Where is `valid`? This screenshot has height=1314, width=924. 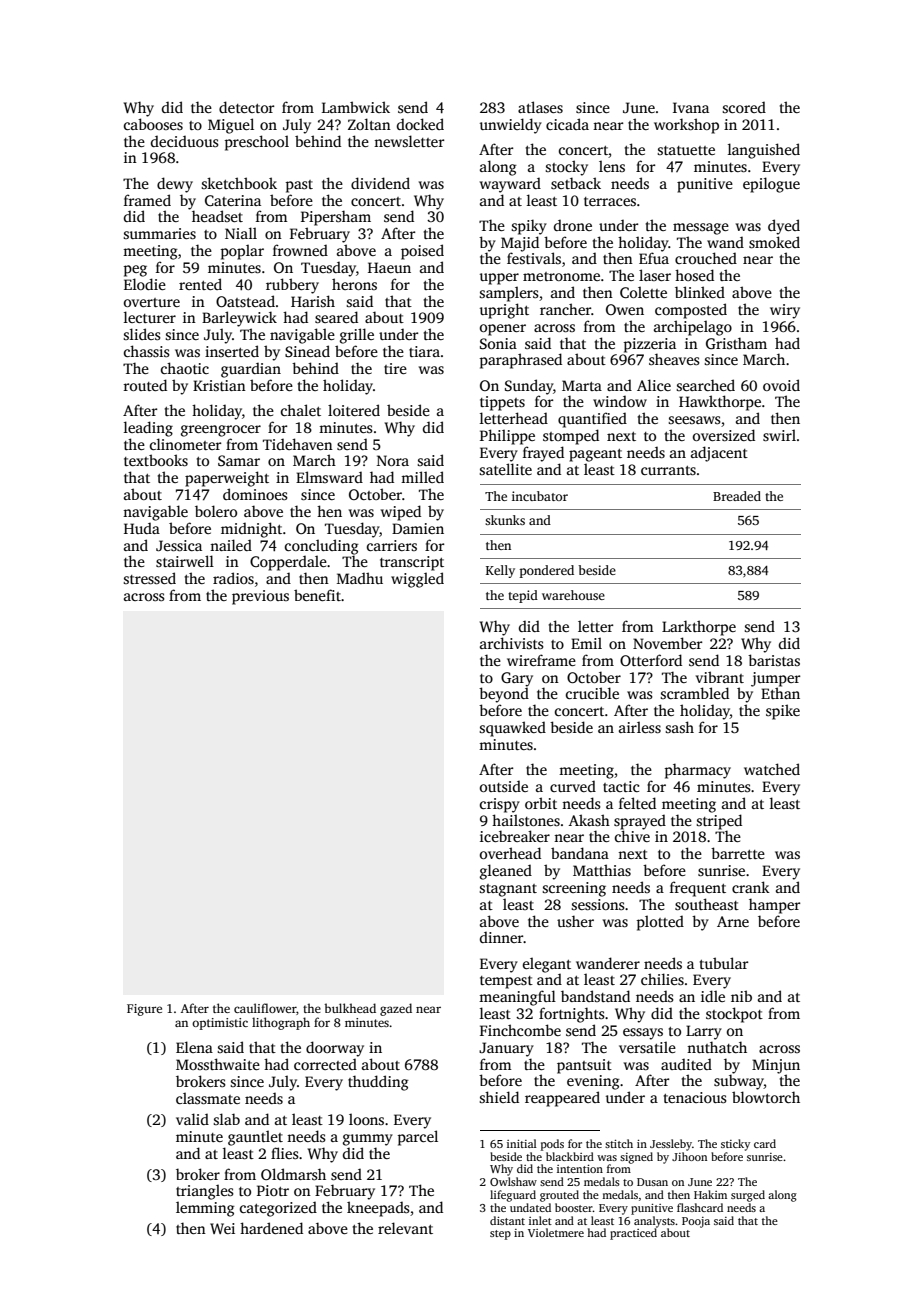
valid is located at coordinates (192, 1119).
